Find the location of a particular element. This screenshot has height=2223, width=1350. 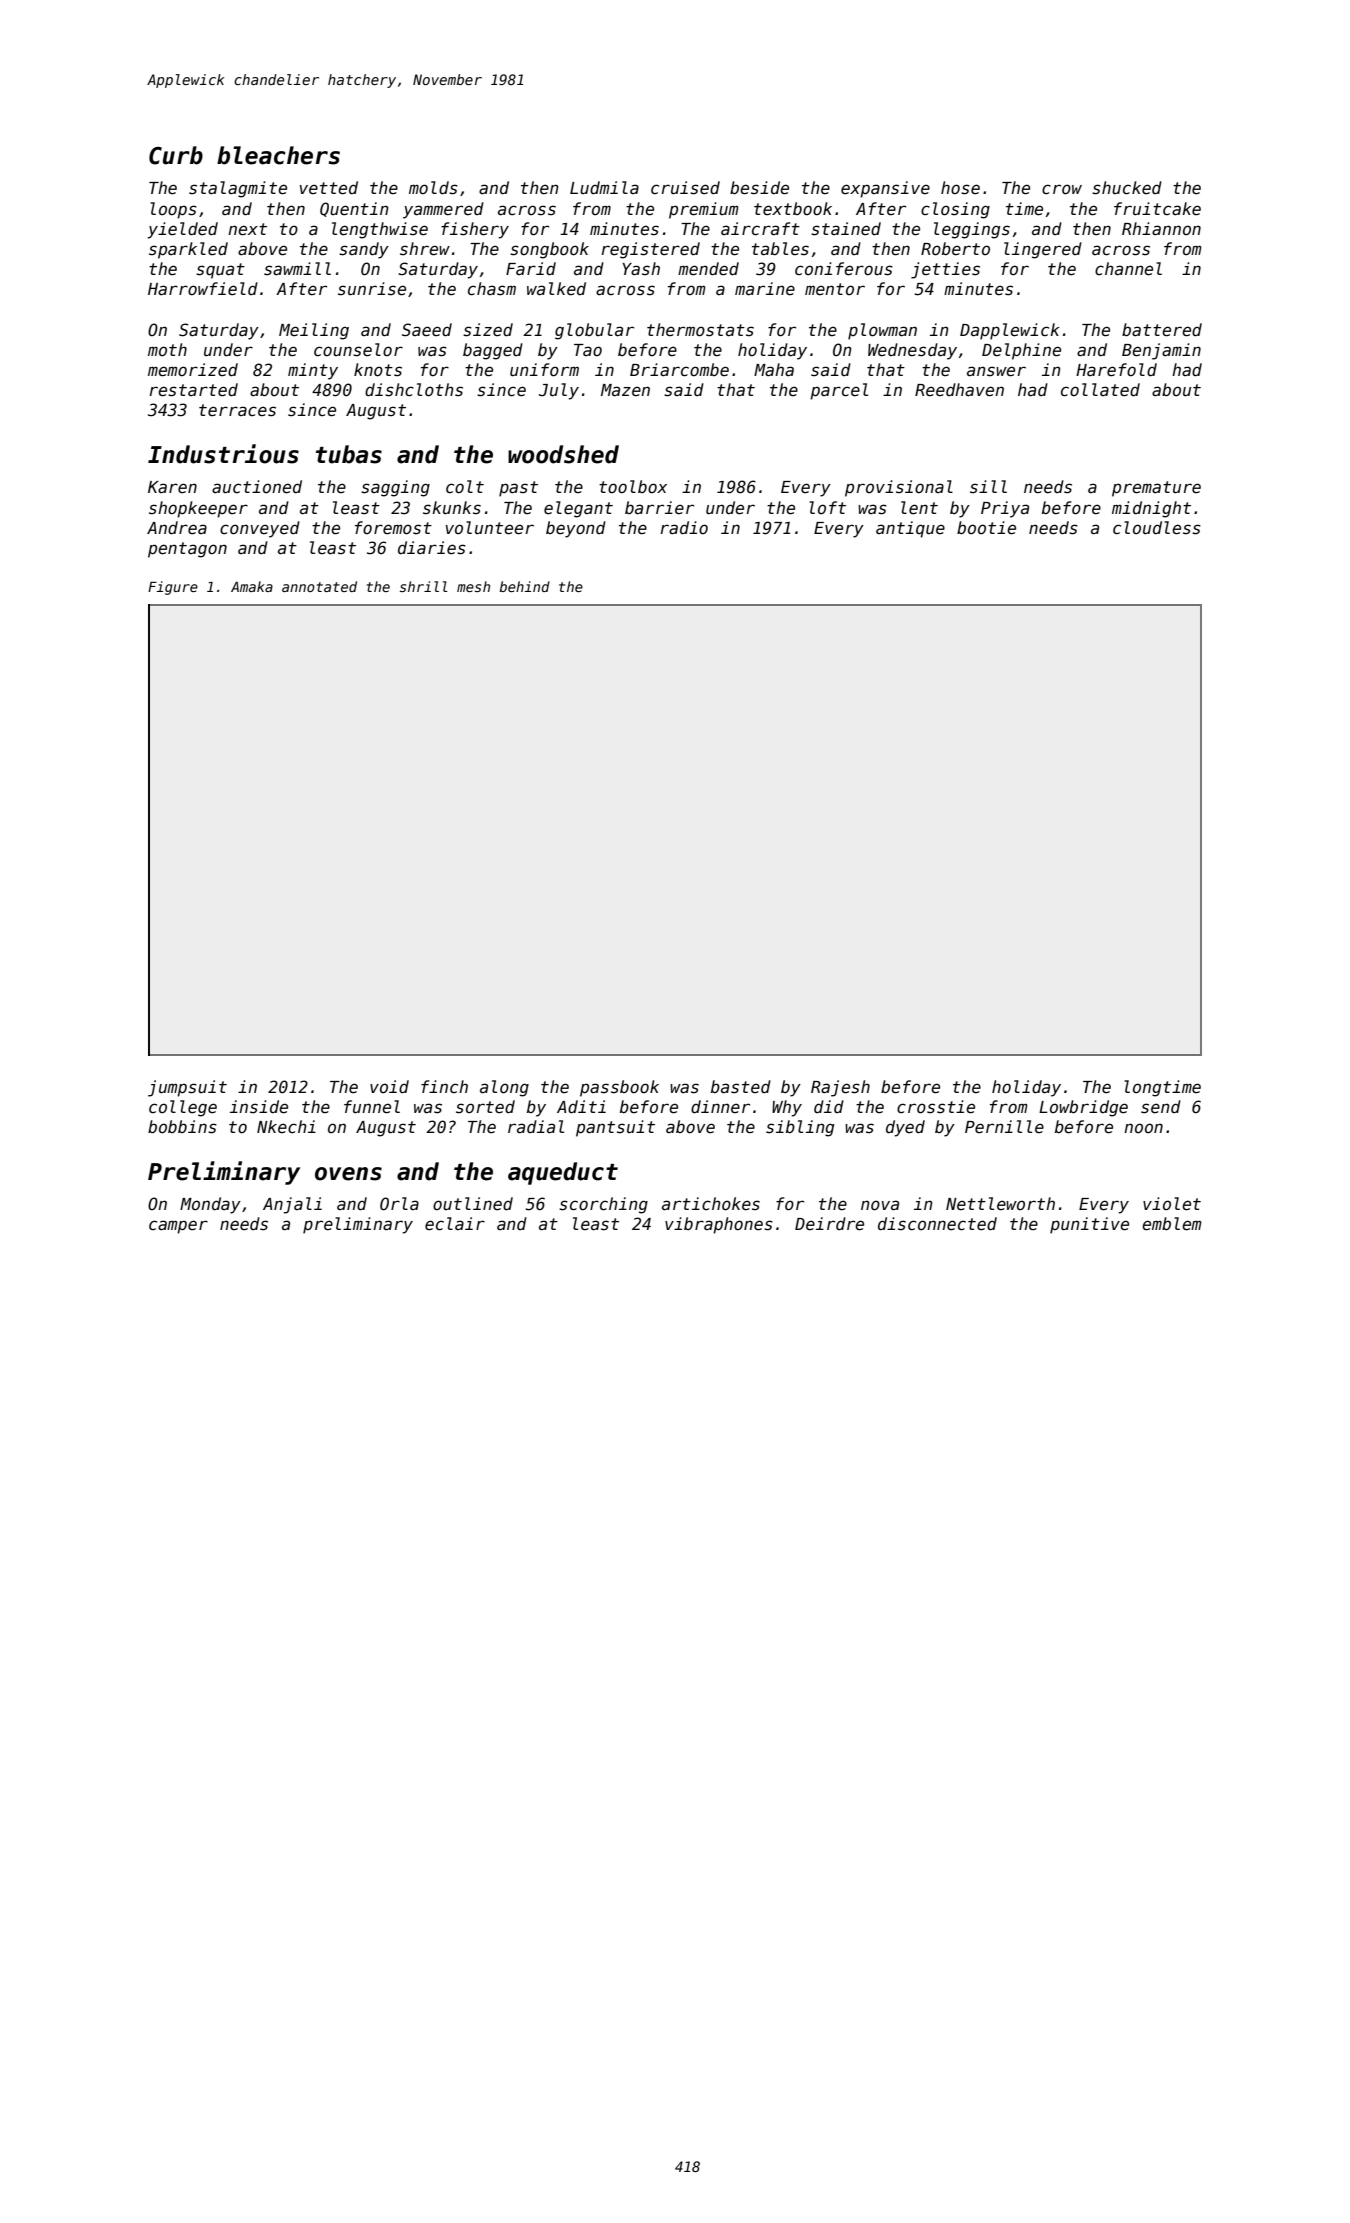

volunteer is located at coordinates (490, 528).
